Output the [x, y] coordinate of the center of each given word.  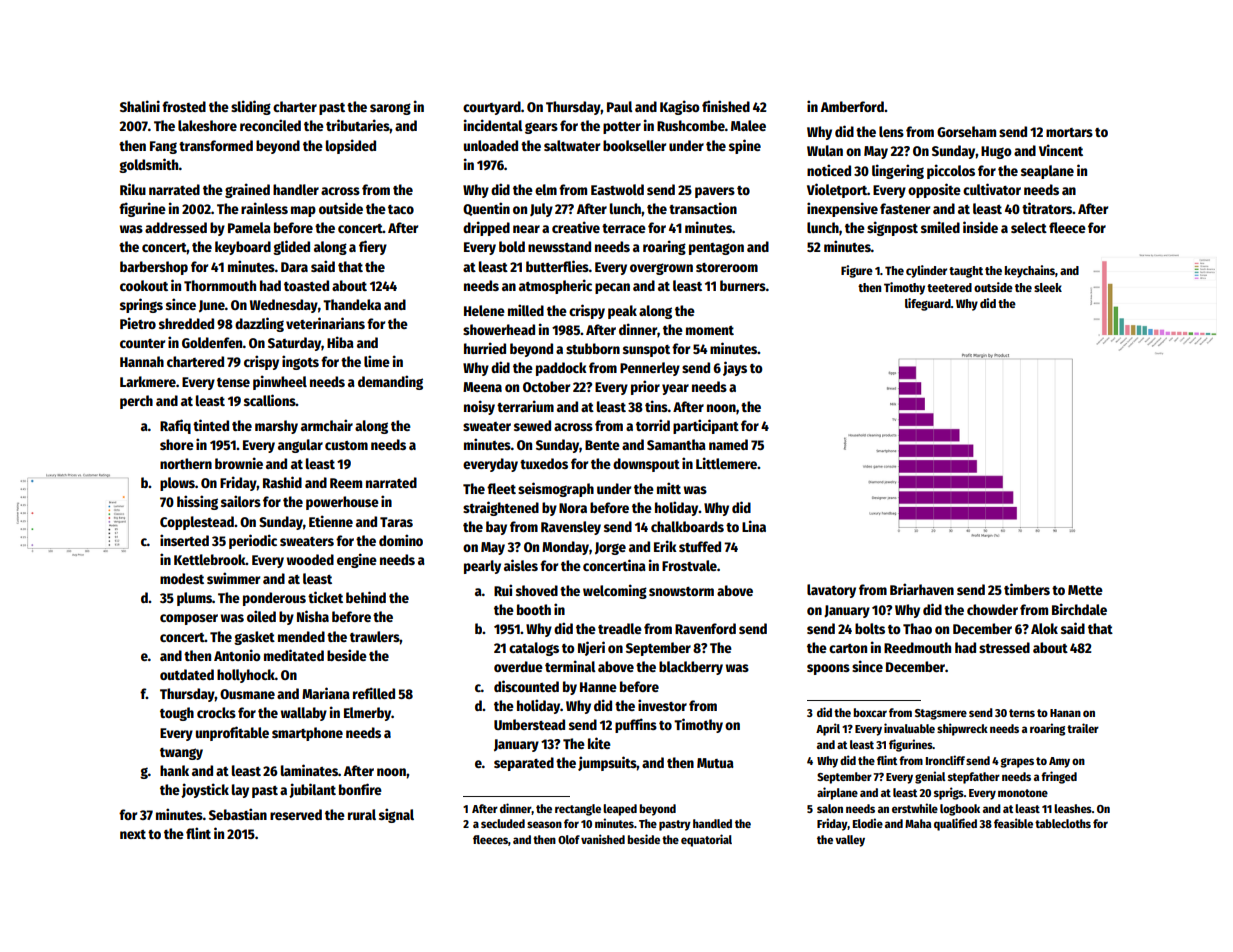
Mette [1085, 590]
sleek [1048, 287]
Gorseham [966, 131]
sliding [251, 107]
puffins [636, 725]
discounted [526, 686]
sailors [241, 501]
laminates [309, 770]
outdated [187, 674]
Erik [665, 546]
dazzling [259, 324]
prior [645, 387]
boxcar [870, 712]
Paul [620, 106]
